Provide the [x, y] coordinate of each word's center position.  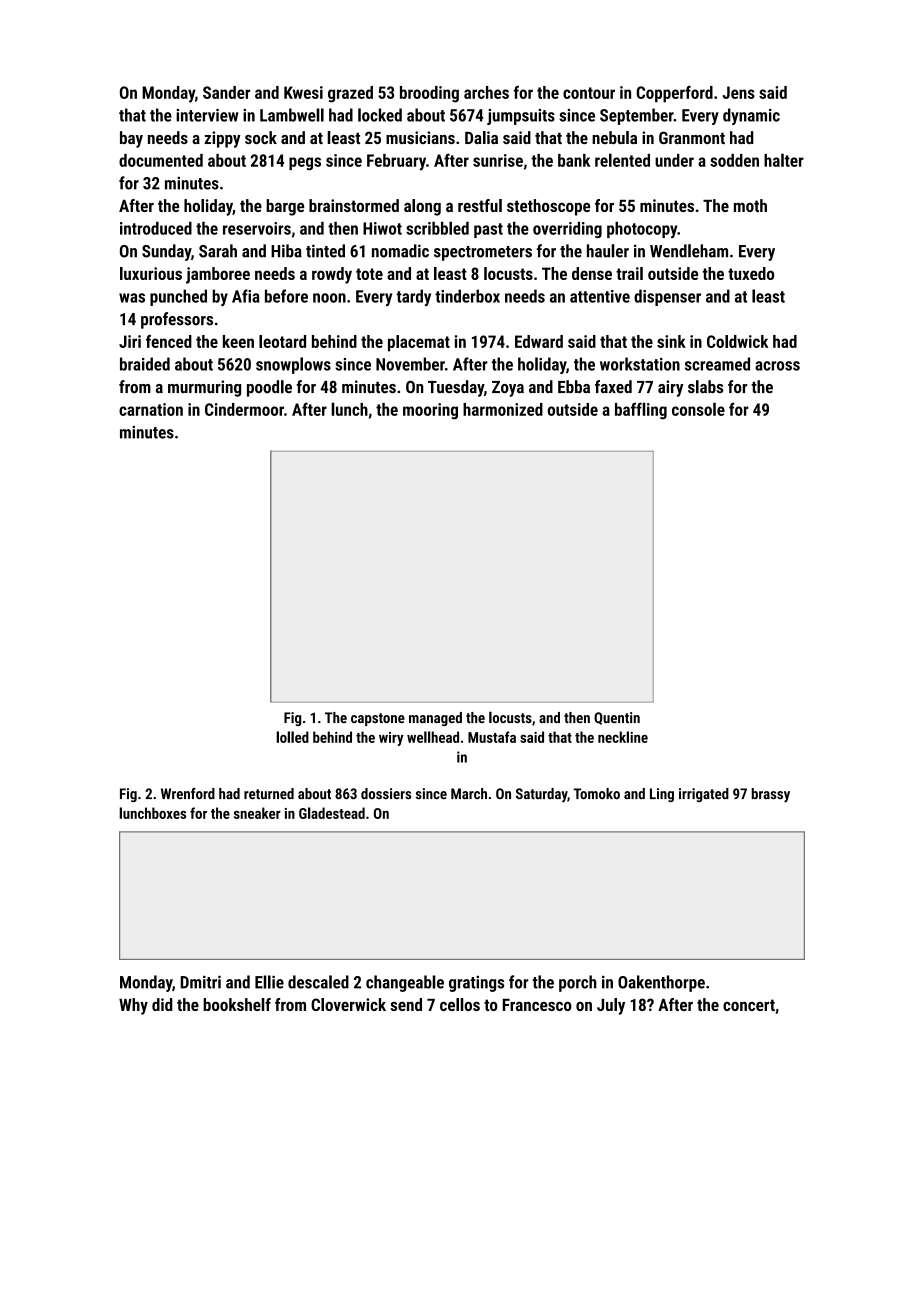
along [422, 207]
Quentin [617, 718]
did [162, 1004]
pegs [305, 164]
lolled [292, 737]
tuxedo [751, 273]
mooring [430, 411]
